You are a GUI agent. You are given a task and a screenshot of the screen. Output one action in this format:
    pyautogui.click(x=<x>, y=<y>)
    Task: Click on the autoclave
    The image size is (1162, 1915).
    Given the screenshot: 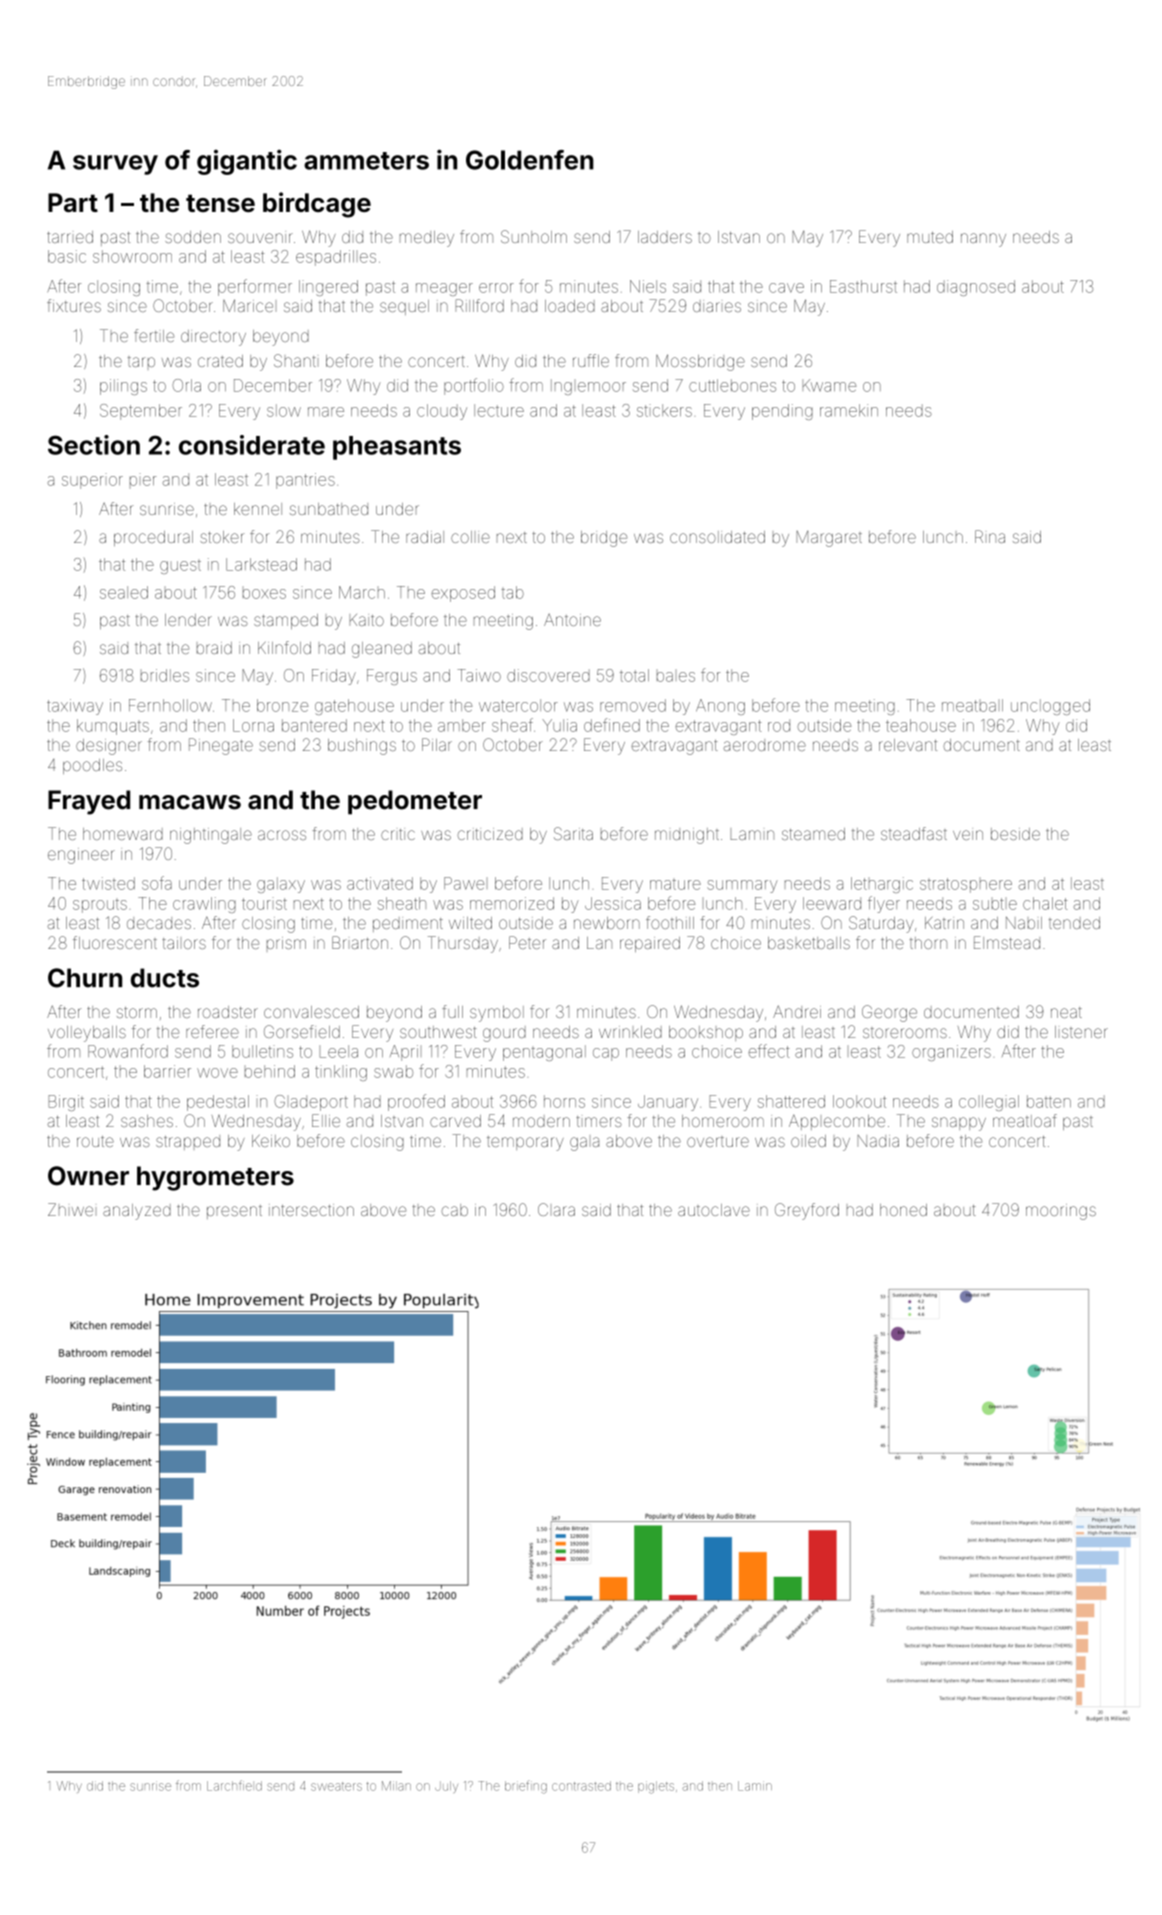 What is the action you would take?
    pyautogui.click(x=714, y=1210)
